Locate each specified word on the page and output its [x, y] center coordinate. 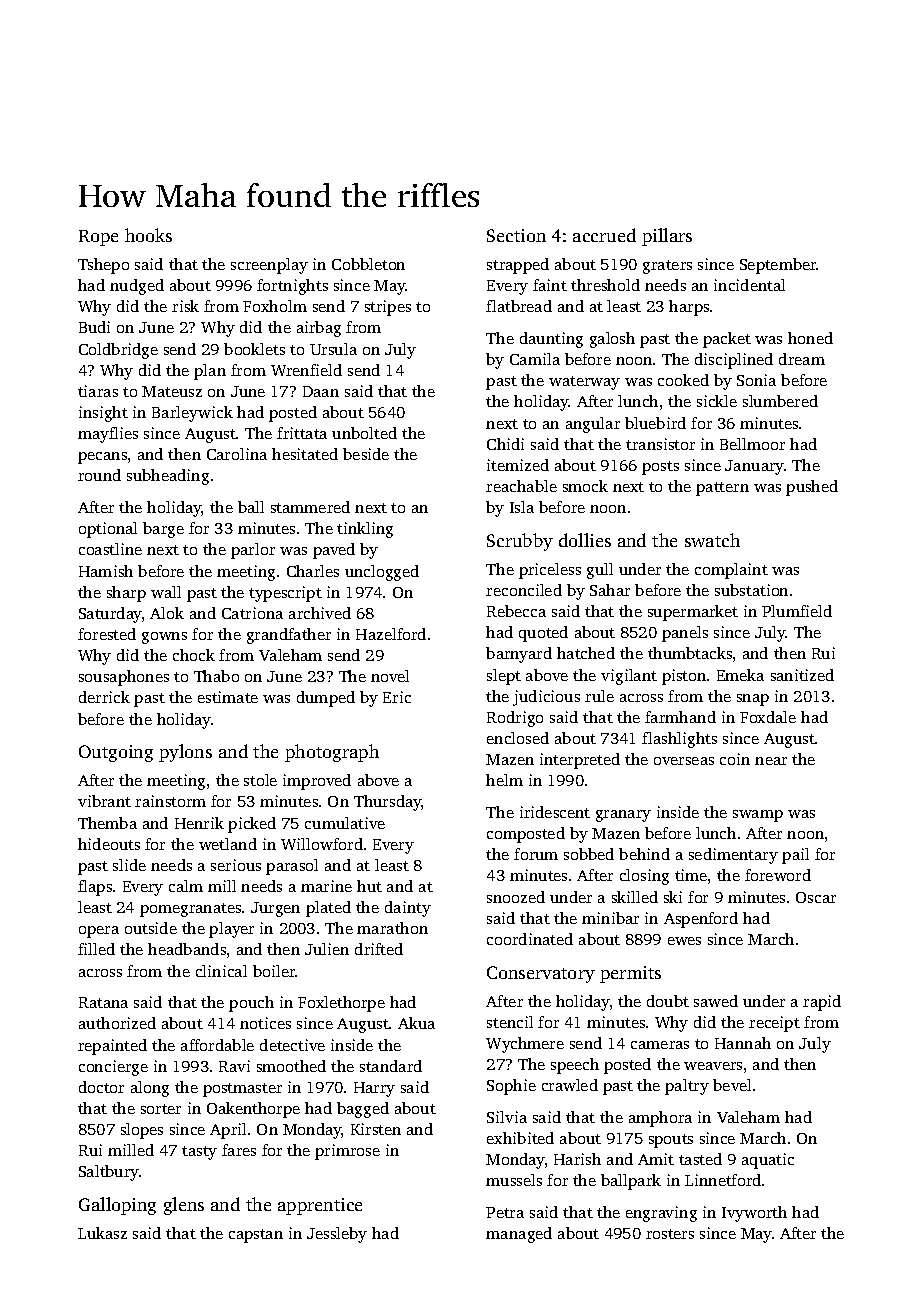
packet [727, 340]
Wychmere [525, 1045]
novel [390, 676]
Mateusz [172, 391]
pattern [722, 489]
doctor [101, 1087]
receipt [774, 1024]
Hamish [106, 571]
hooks [148, 235]
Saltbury [109, 1173]
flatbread [519, 306]
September [778, 266]
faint [550, 285]
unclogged [382, 573]
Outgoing [116, 753]
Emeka [740, 675]
